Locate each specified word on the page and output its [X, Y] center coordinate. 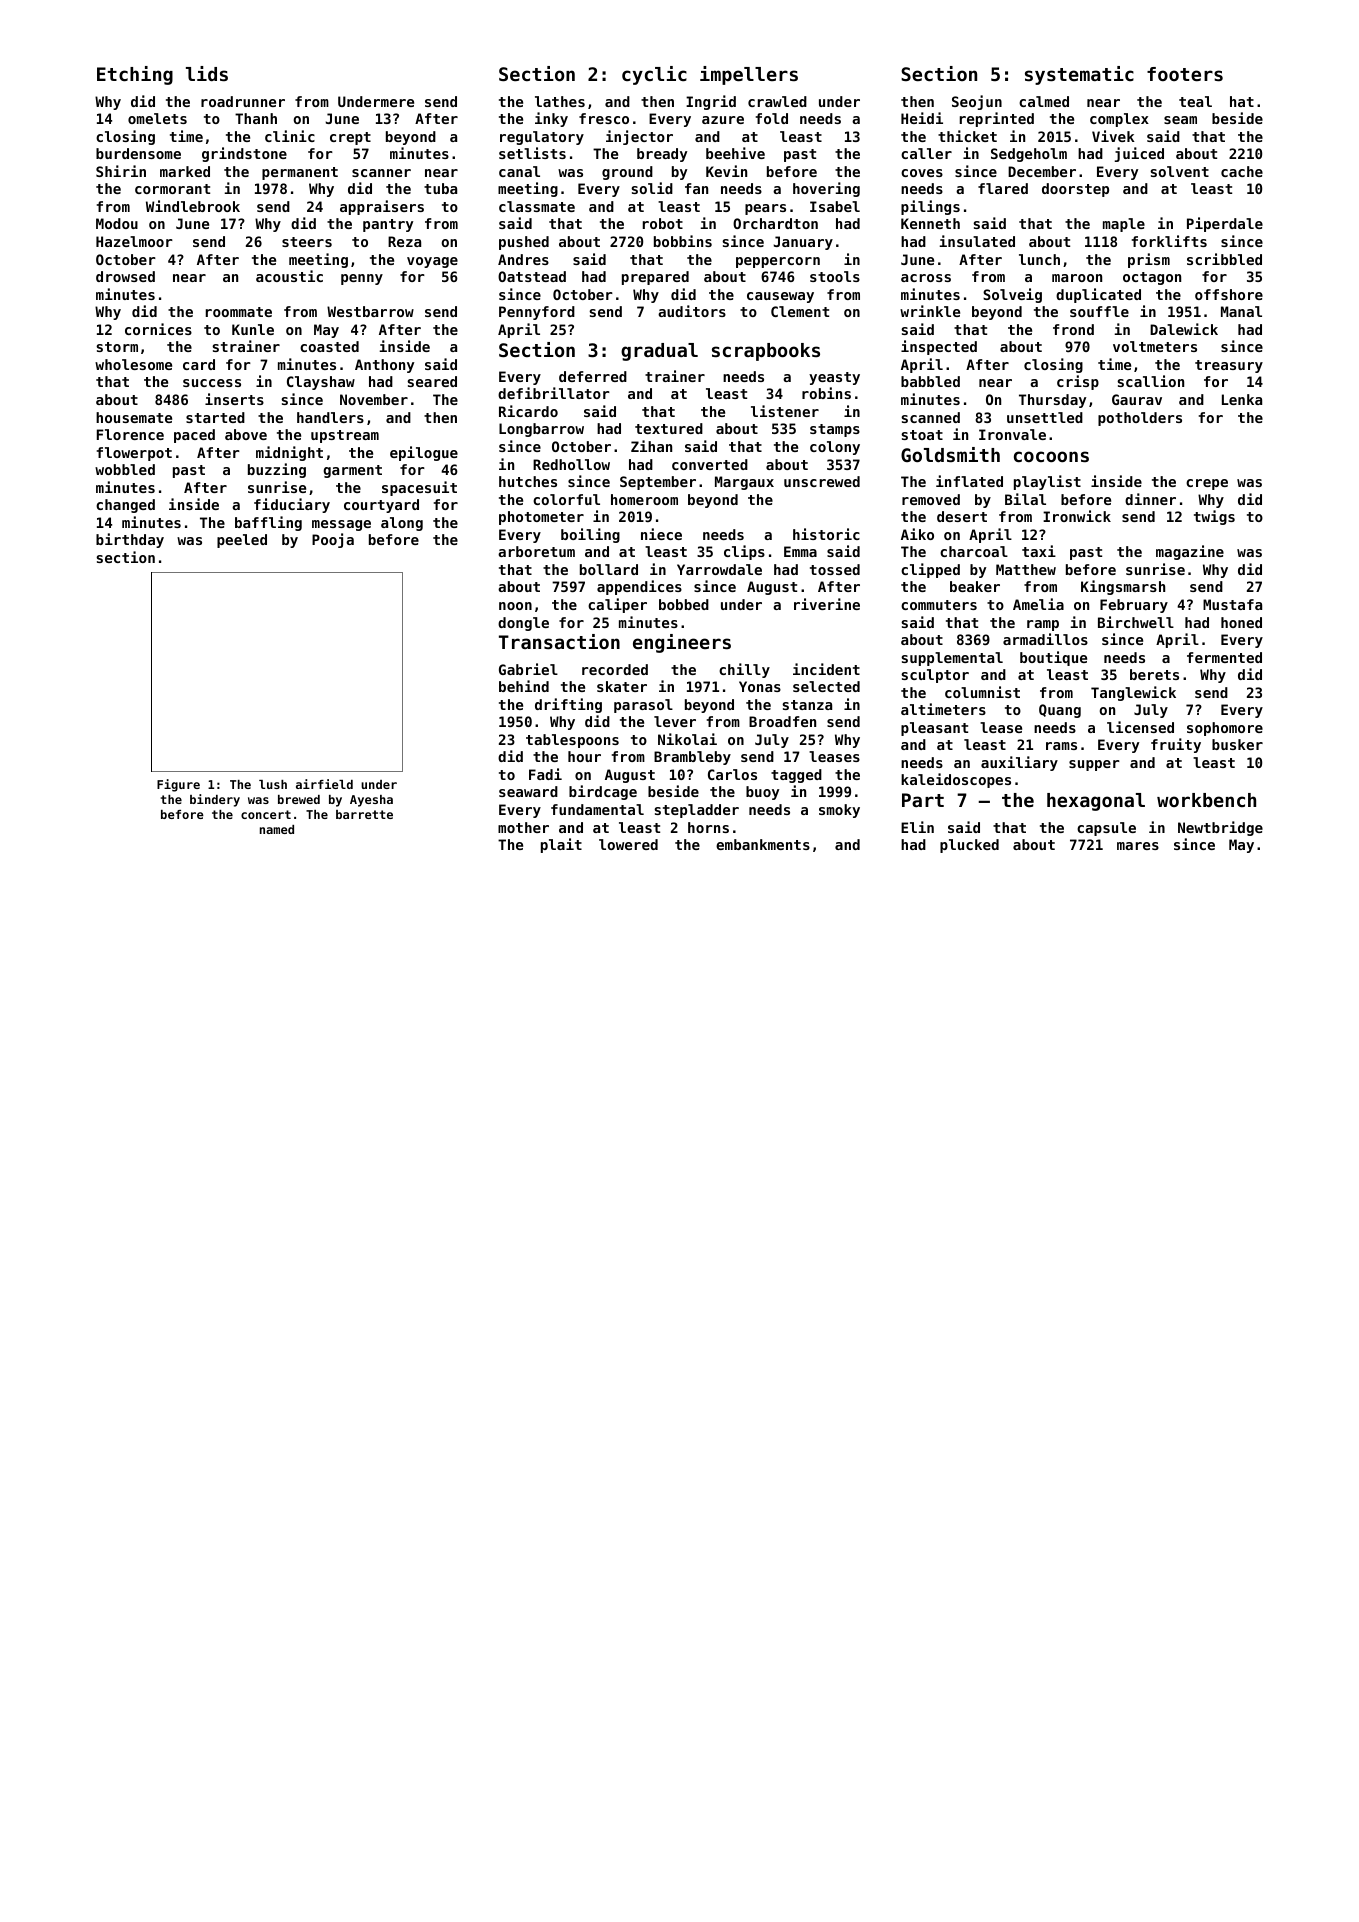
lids [207, 73]
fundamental [597, 809]
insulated [977, 241]
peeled [242, 541]
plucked [969, 846]
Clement [800, 311]
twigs [1214, 517]
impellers [749, 75]
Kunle [253, 329]
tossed [835, 569]
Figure [178, 785]
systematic [1079, 75]
